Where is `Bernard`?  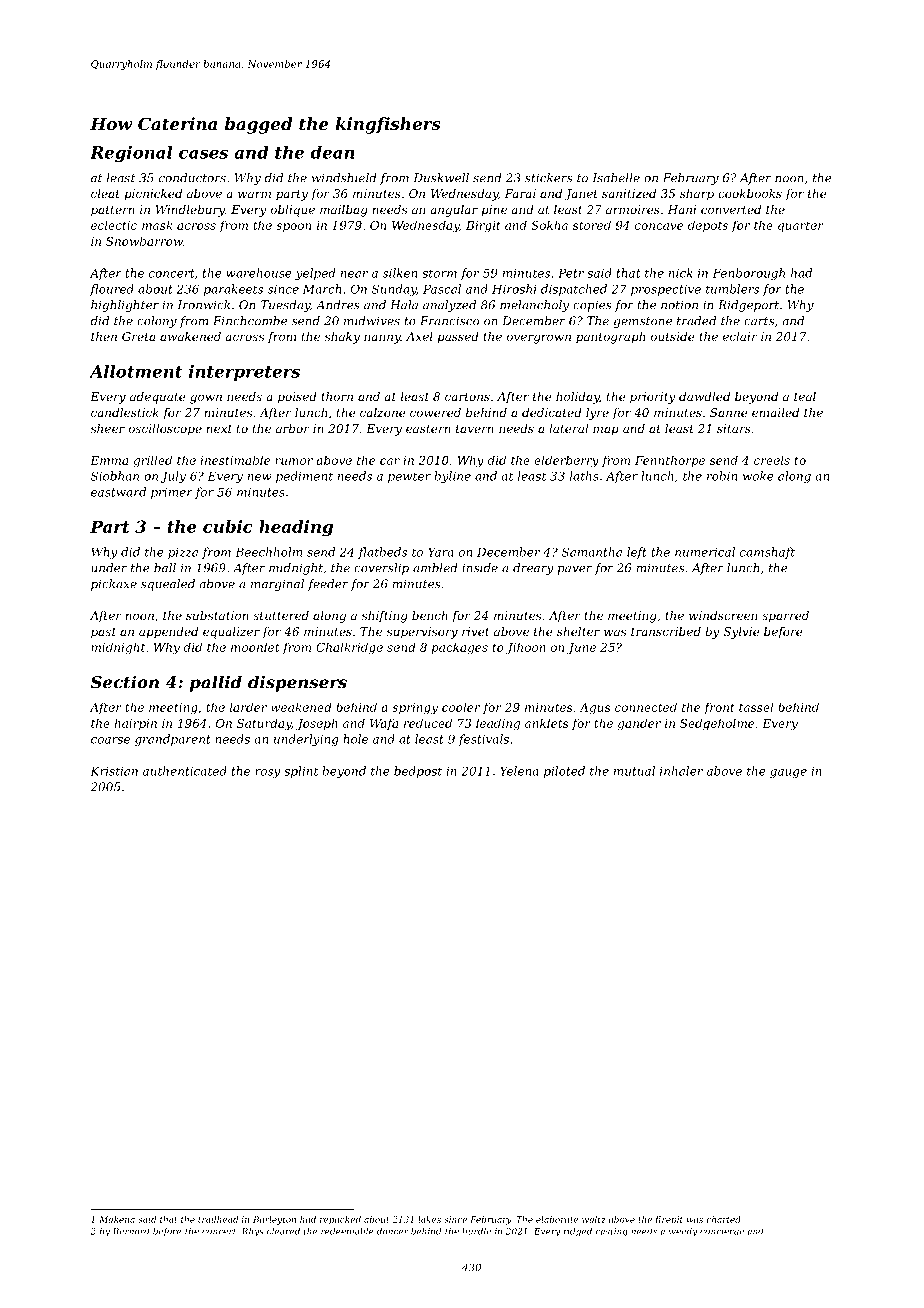
Bernard is located at coordinates (131, 1231).
